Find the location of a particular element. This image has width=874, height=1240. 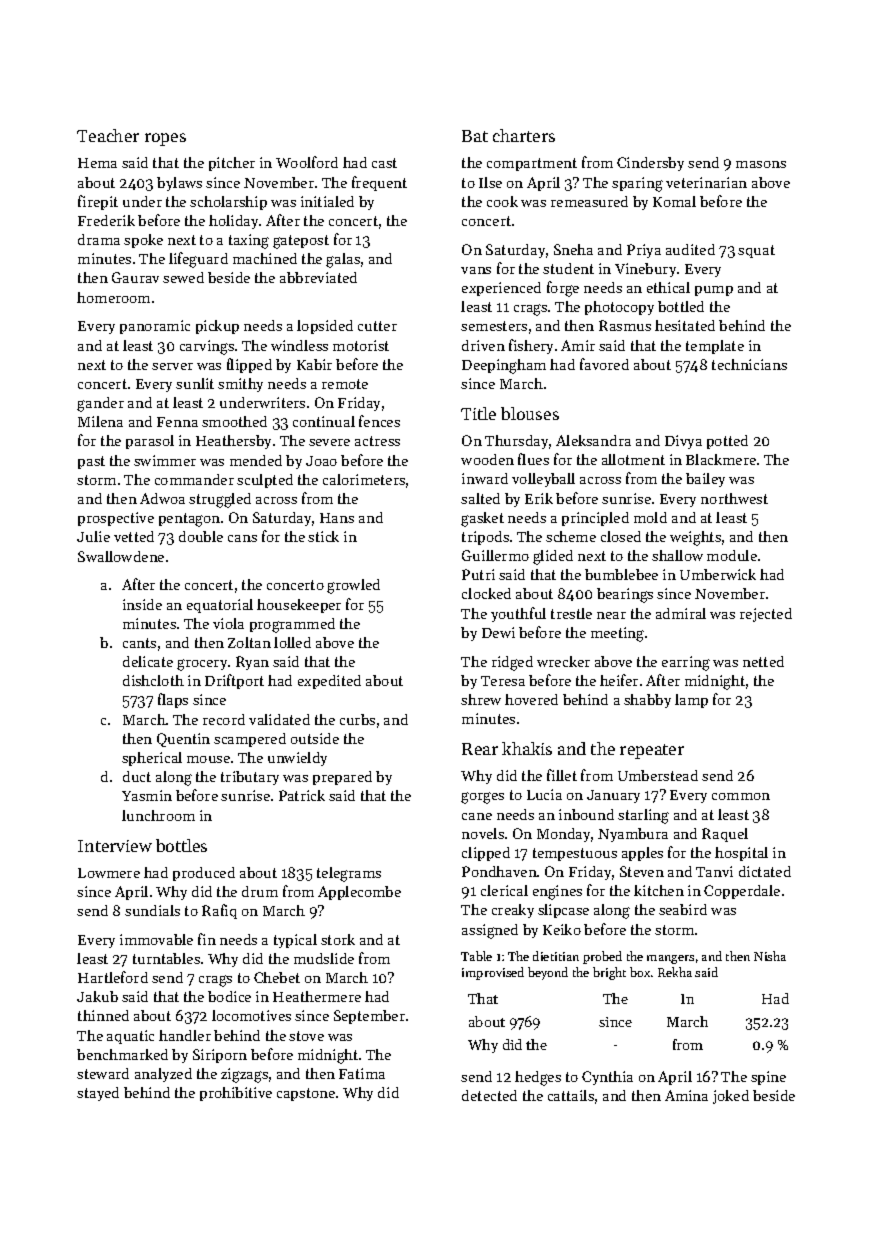

masons is located at coordinates (761, 164).
